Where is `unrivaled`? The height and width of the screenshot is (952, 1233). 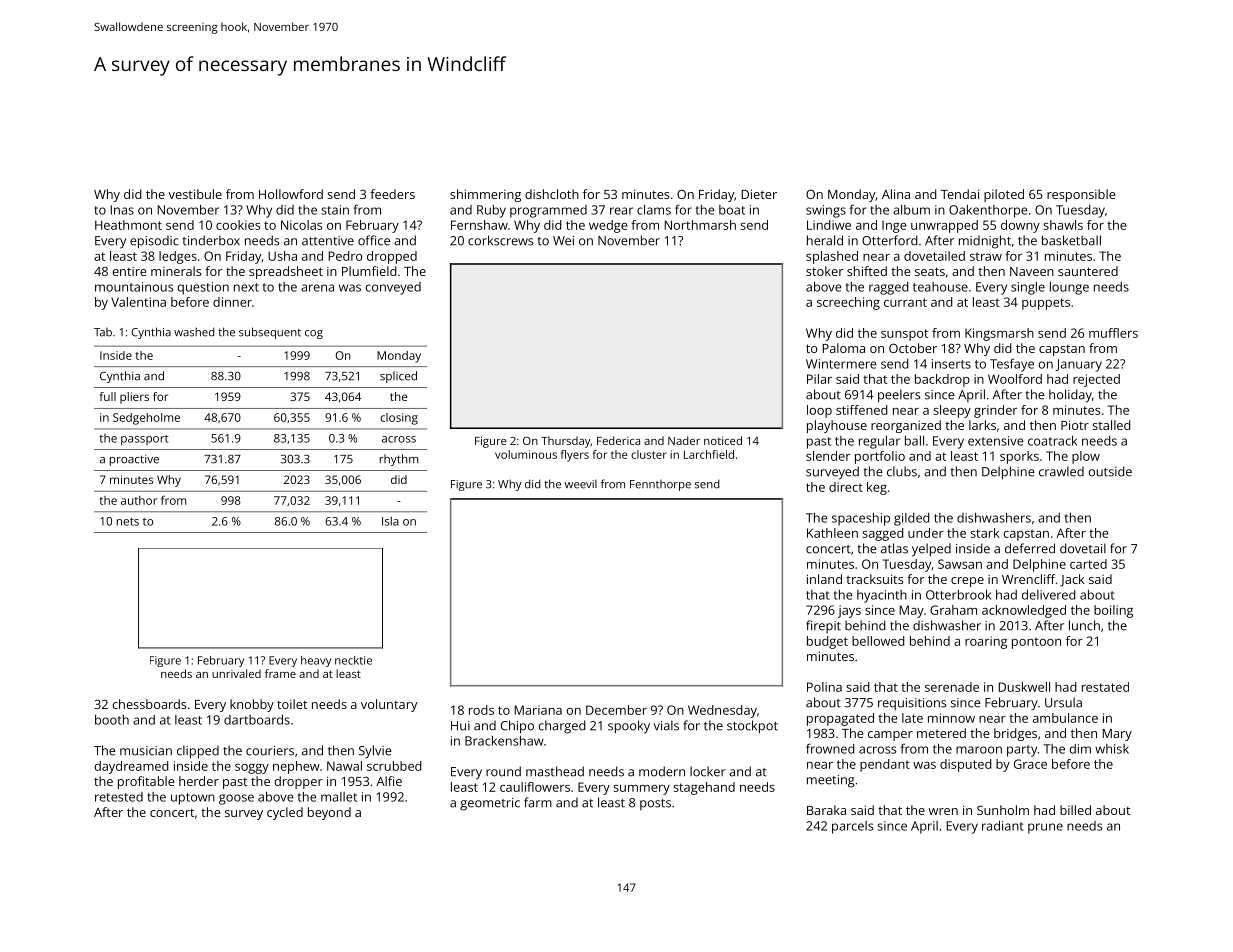
unrivaled is located at coordinates (236, 673).
